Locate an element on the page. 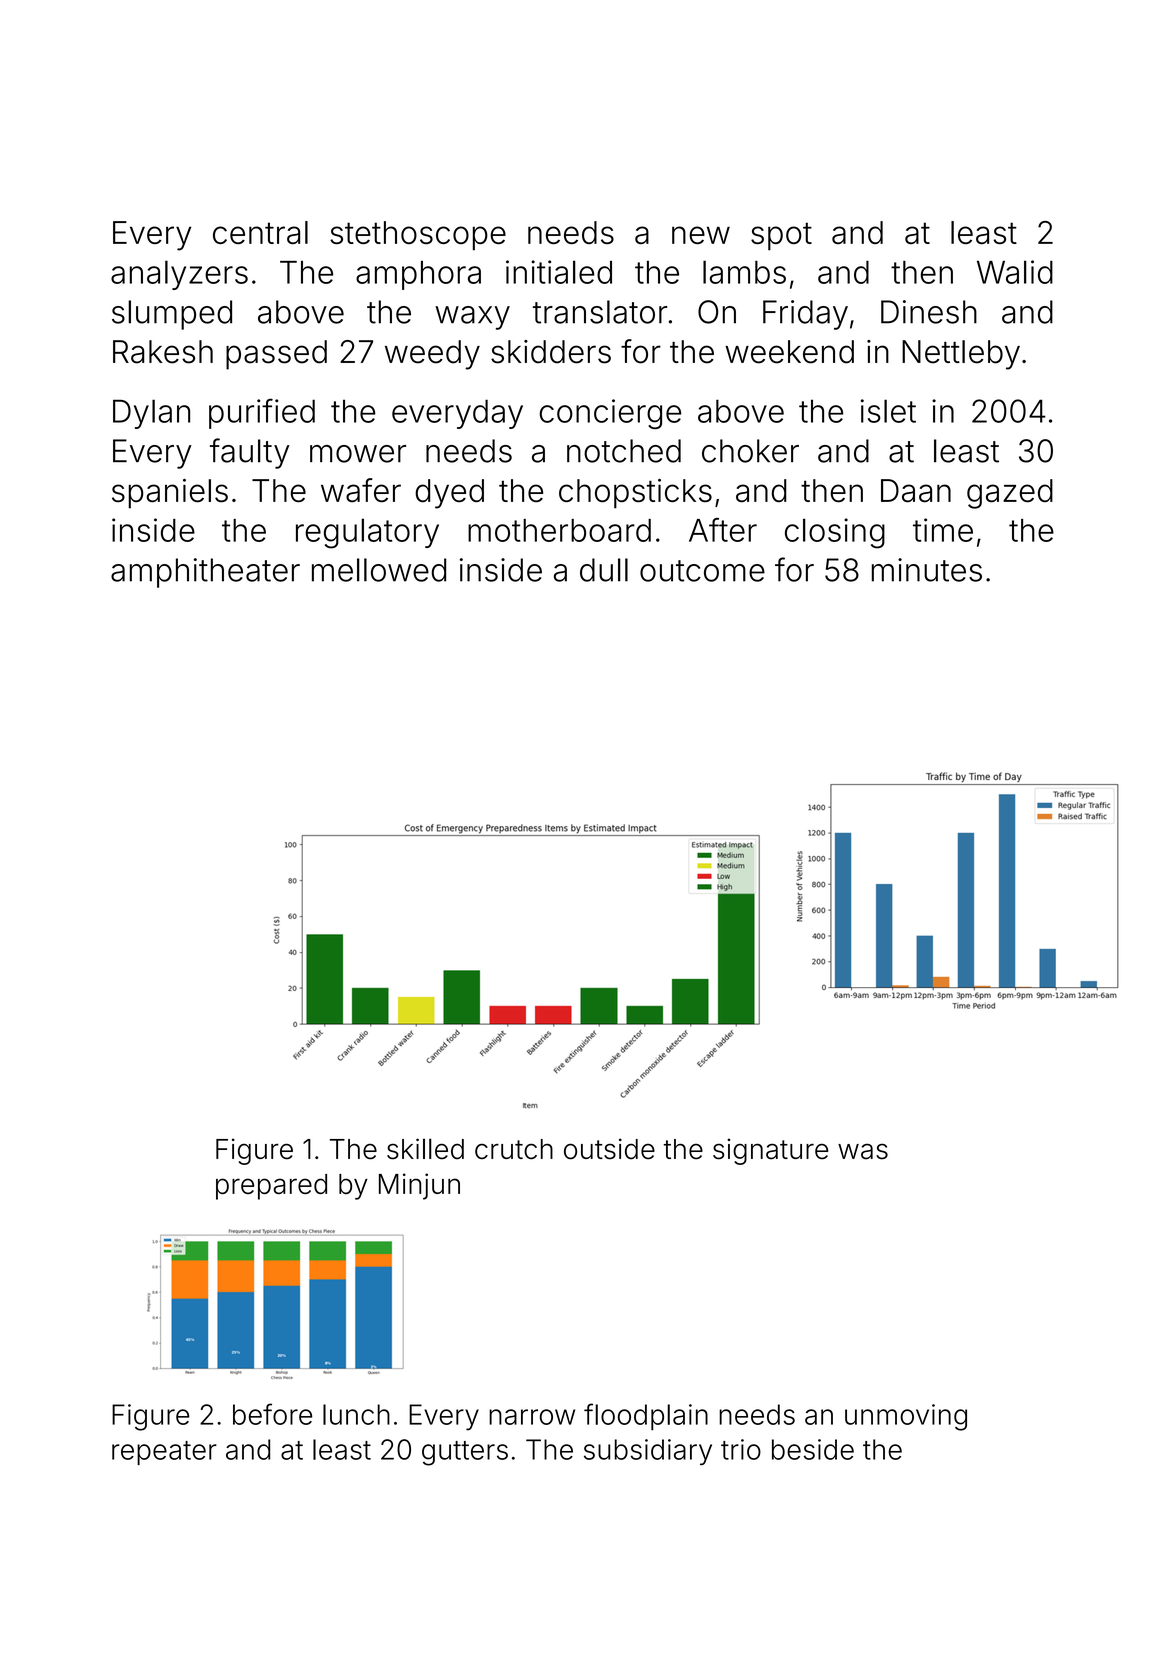  dull is located at coordinates (604, 570).
